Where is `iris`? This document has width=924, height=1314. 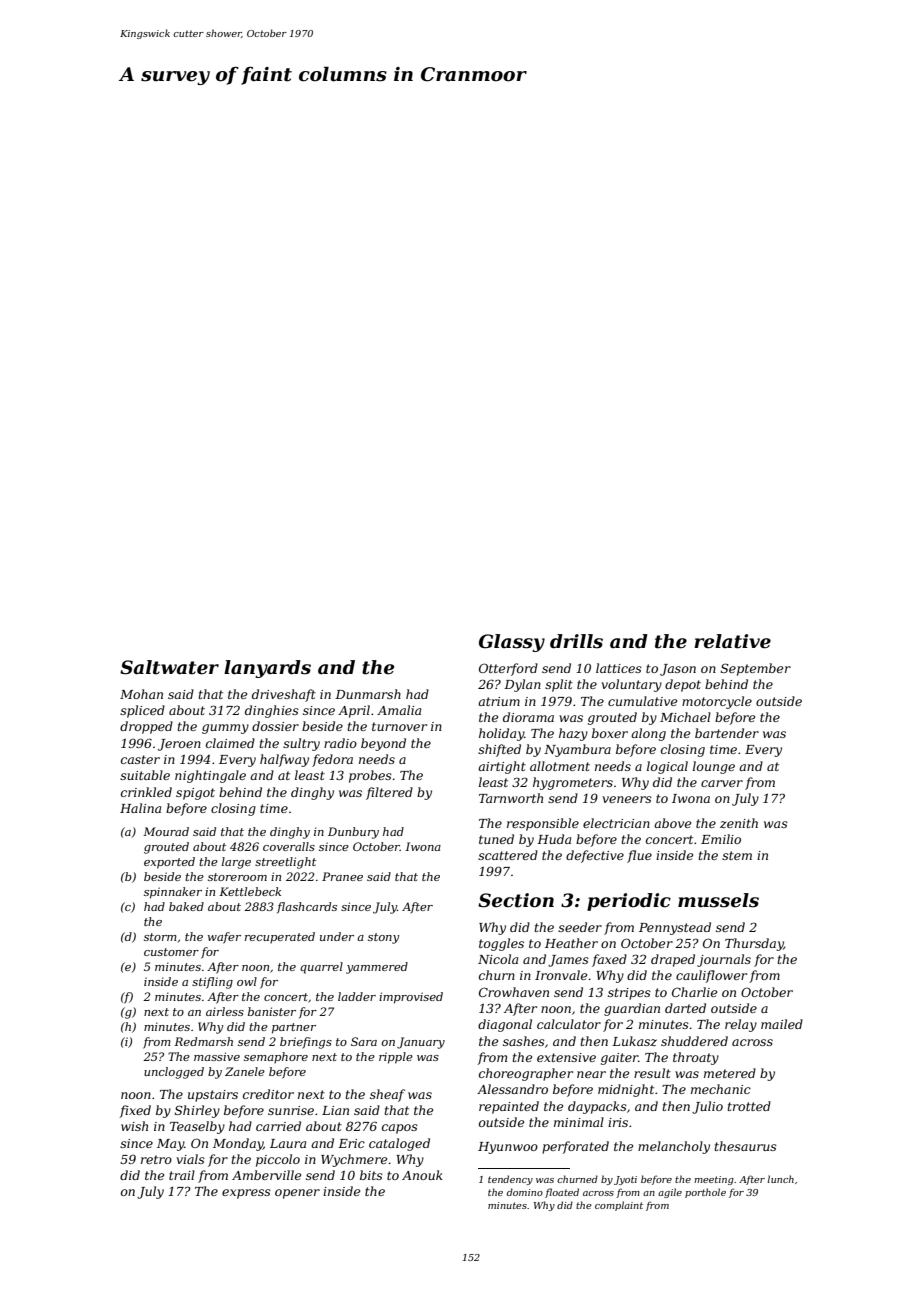 iris is located at coordinates (618, 1122).
